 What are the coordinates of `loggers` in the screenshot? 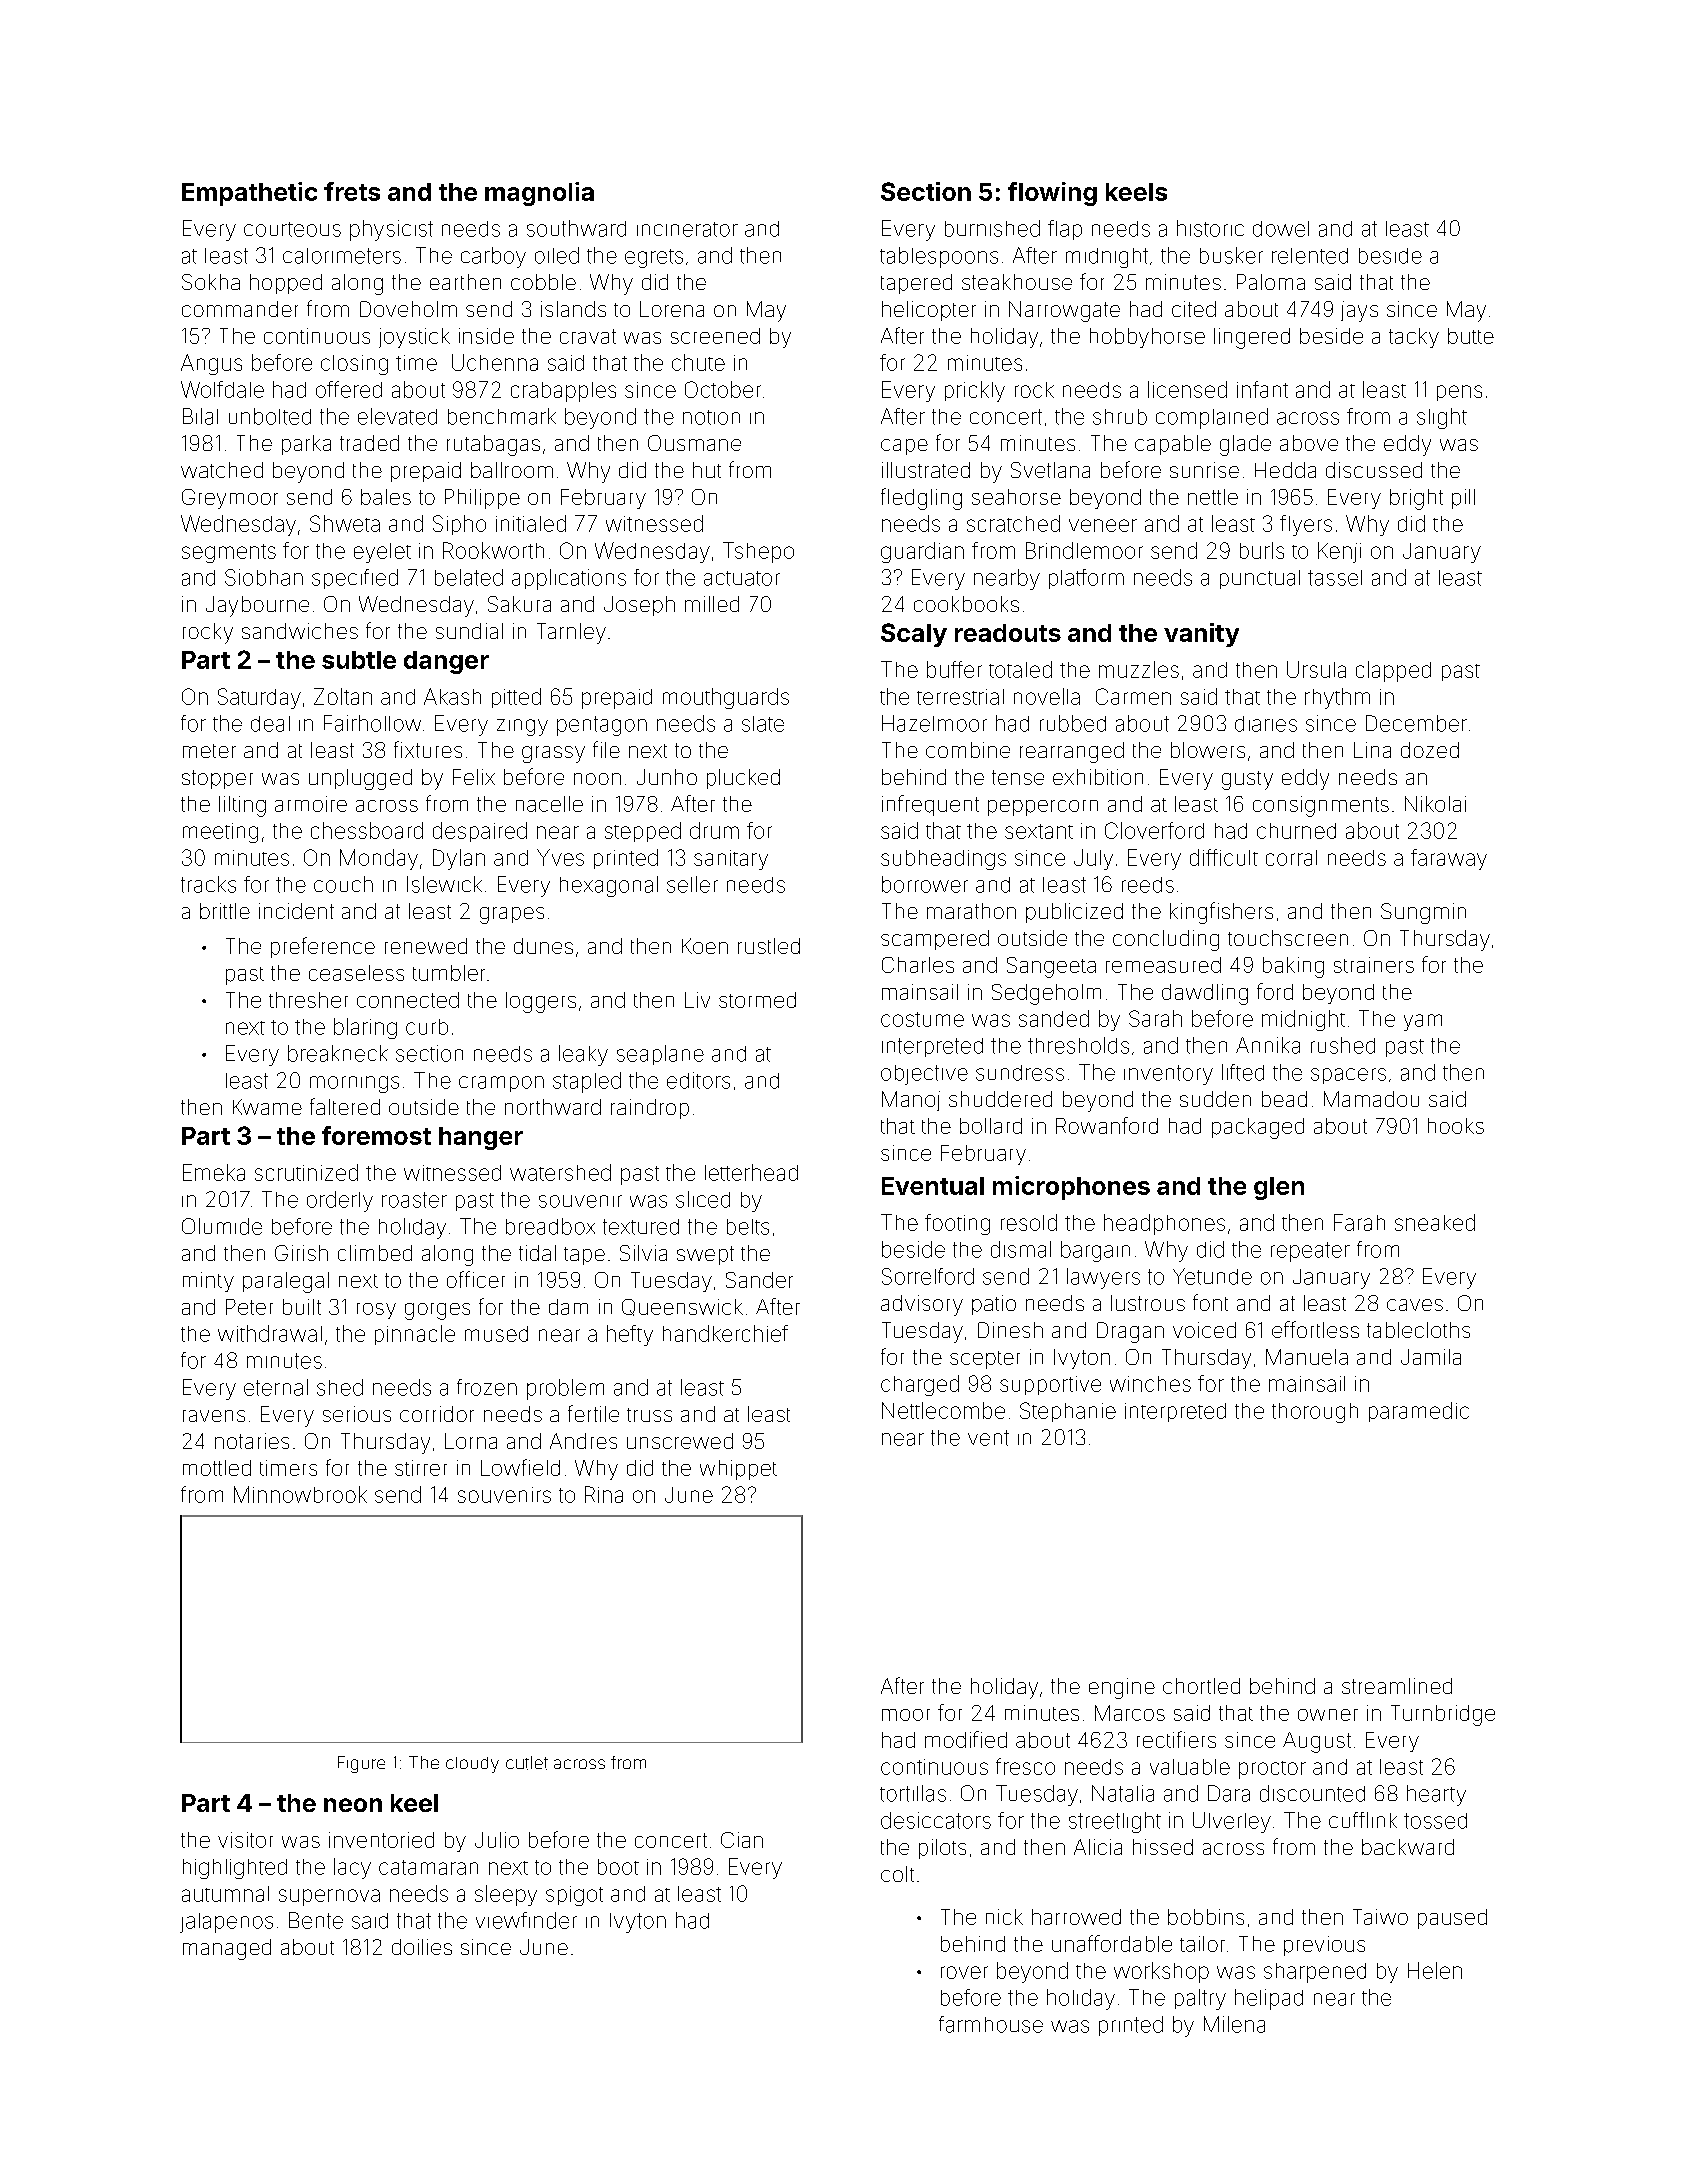 It's located at (541, 1002).
